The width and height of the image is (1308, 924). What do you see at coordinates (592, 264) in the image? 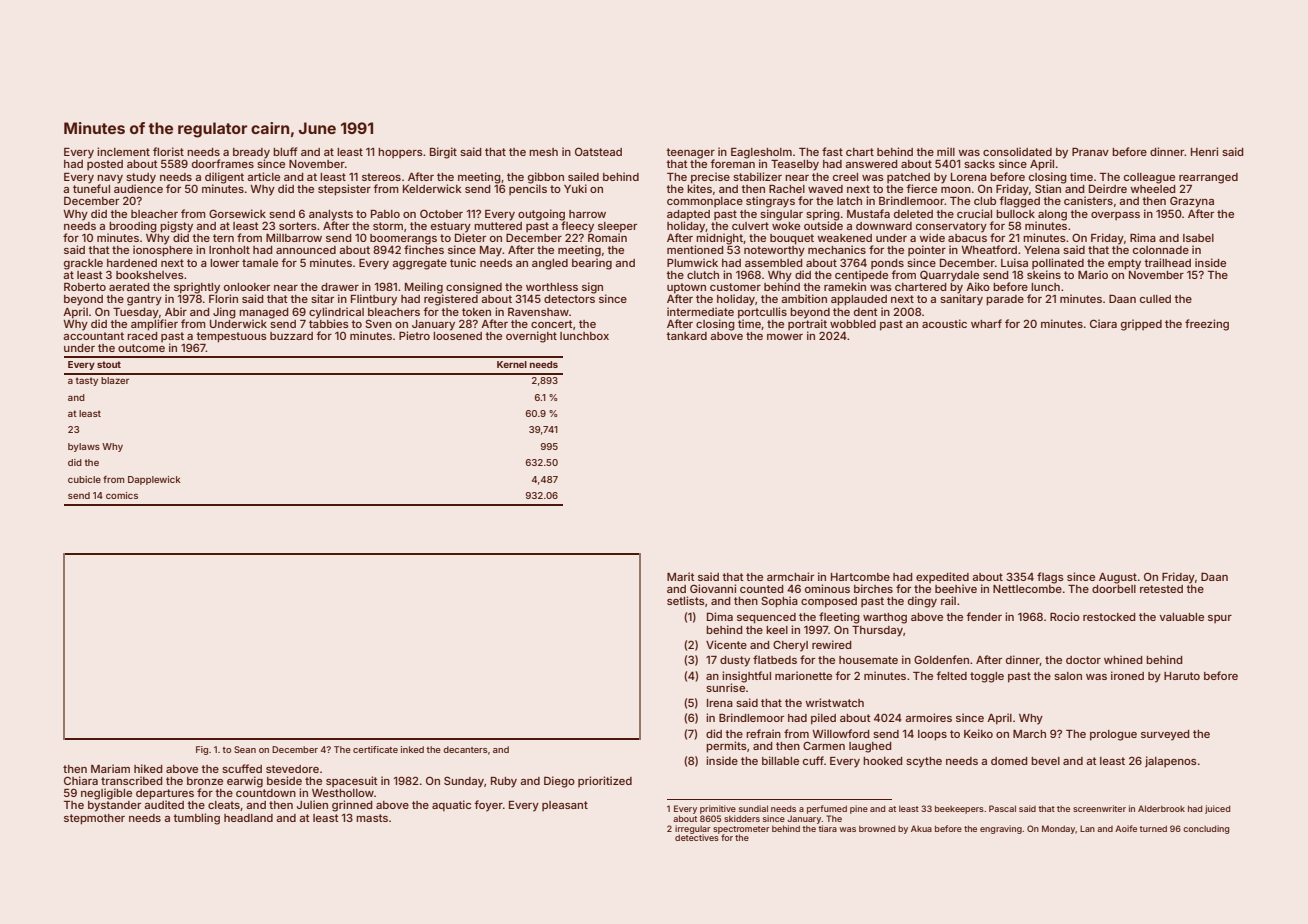
I see `bearing` at bounding box center [592, 264].
